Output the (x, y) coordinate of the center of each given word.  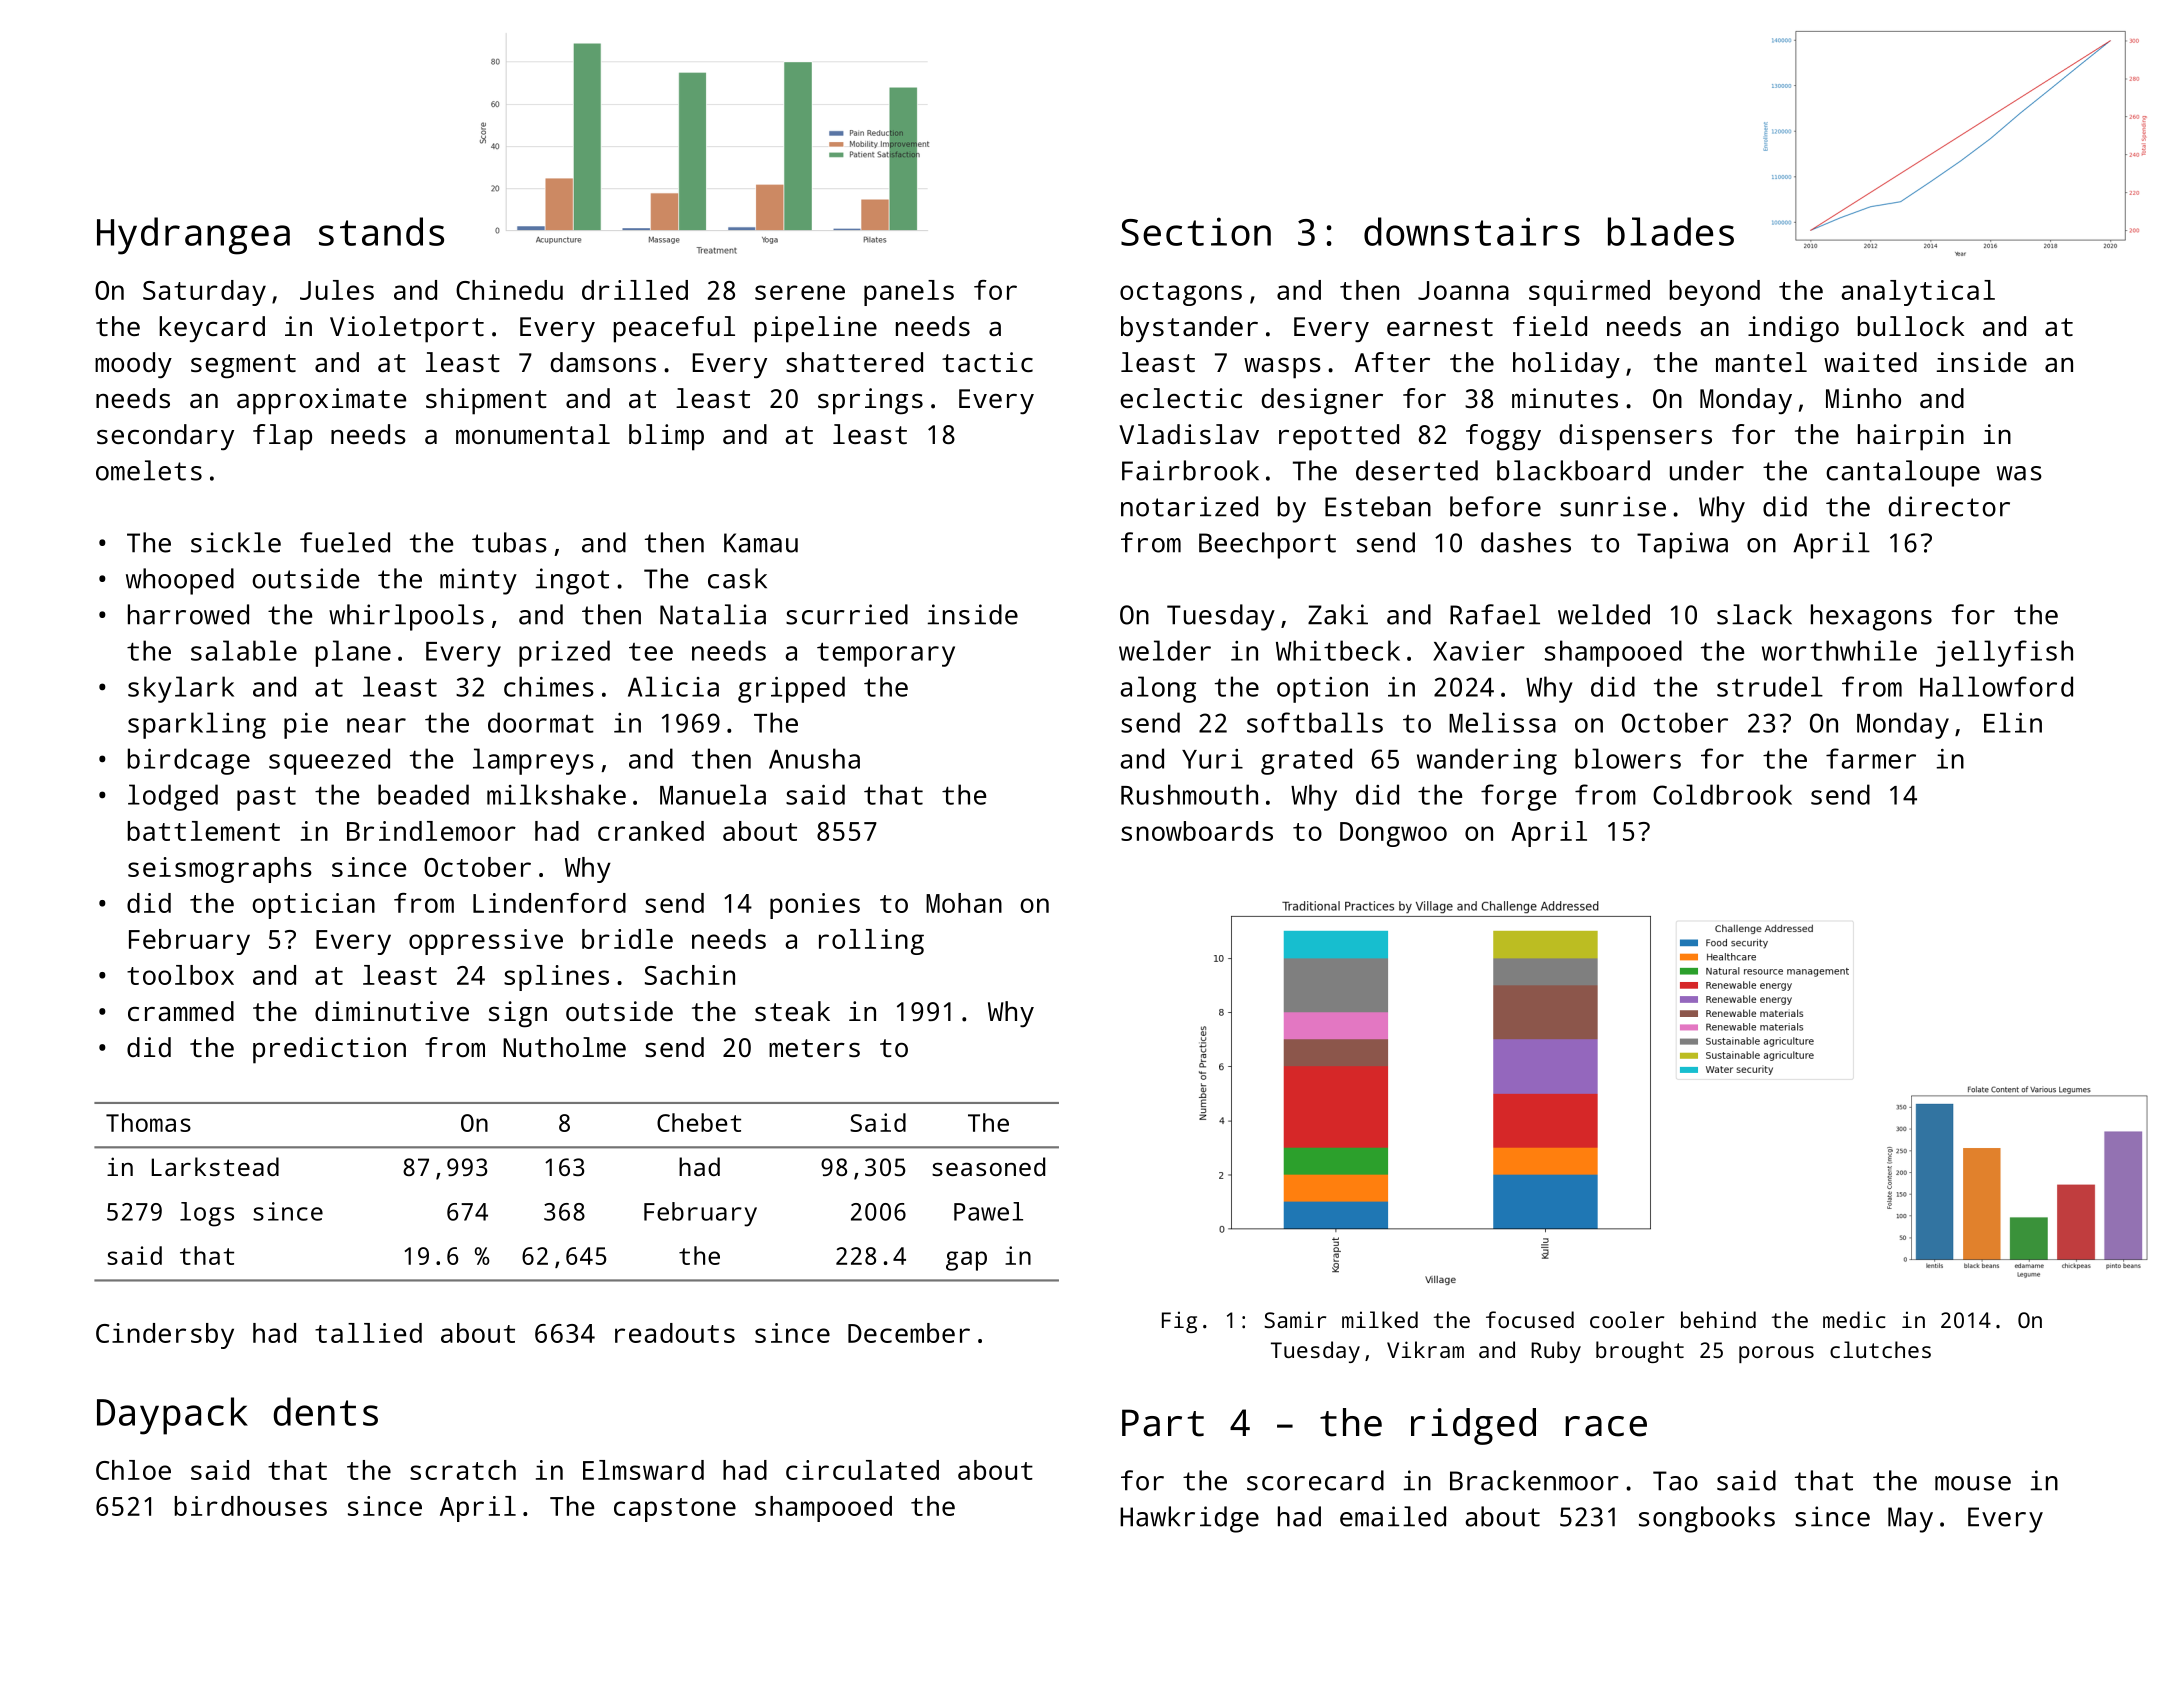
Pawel (988, 1211)
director (1949, 506)
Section (1196, 231)
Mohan (964, 903)
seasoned (988, 1166)
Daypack (172, 1416)
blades (1671, 231)
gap (966, 1261)
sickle (236, 542)
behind (1718, 1319)
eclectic (1181, 398)
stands (381, 231)
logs (207, 1214)
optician (313, 906)
